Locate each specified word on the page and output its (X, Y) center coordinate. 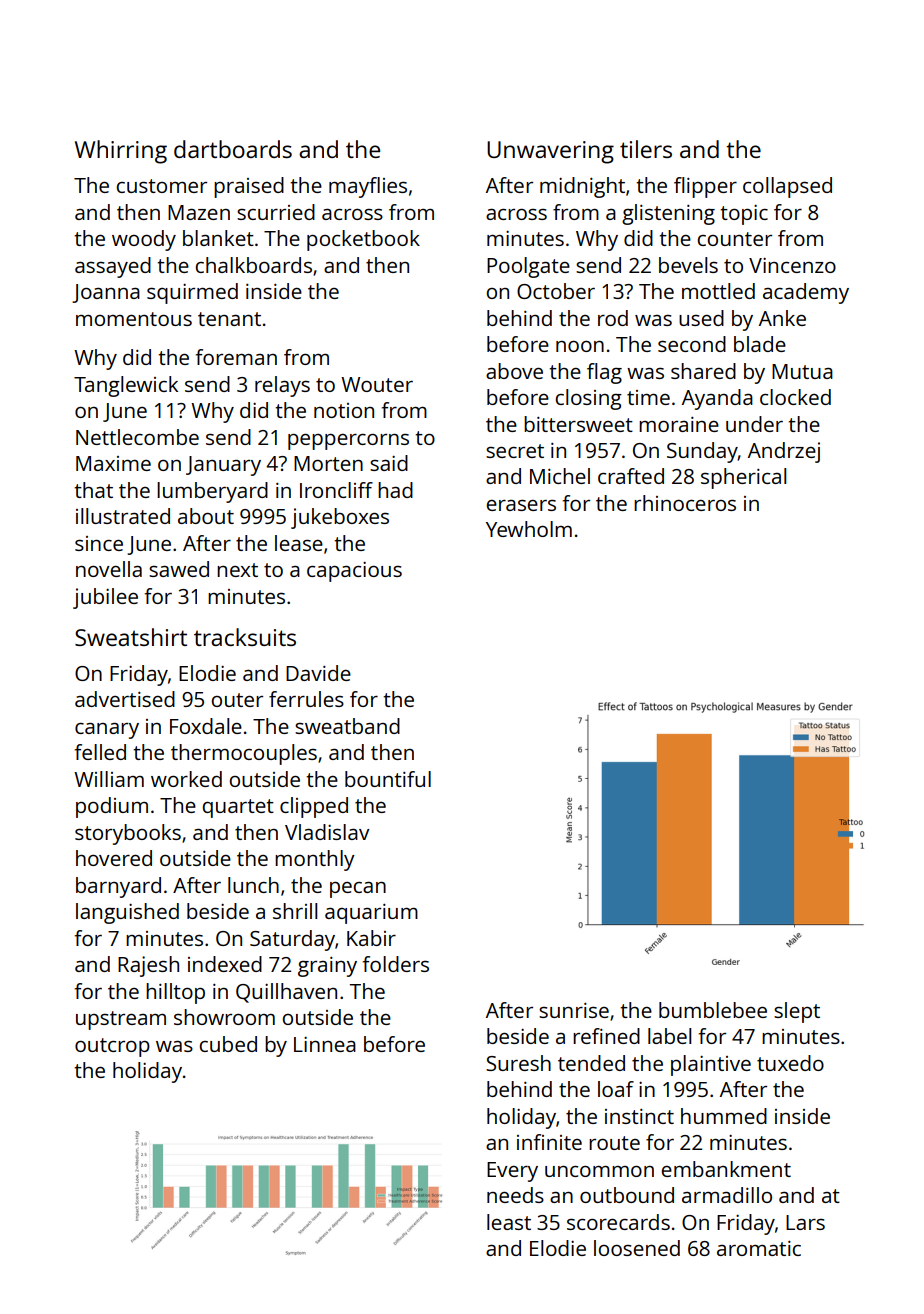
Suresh (518, 1063)
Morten (328, 463)
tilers (646, 149)
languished (127, 913)
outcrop (112, 1047)
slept (797, 1012)
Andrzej (784, 452)
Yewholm (529, 529)
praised (249, 187)
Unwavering (550, 152)
